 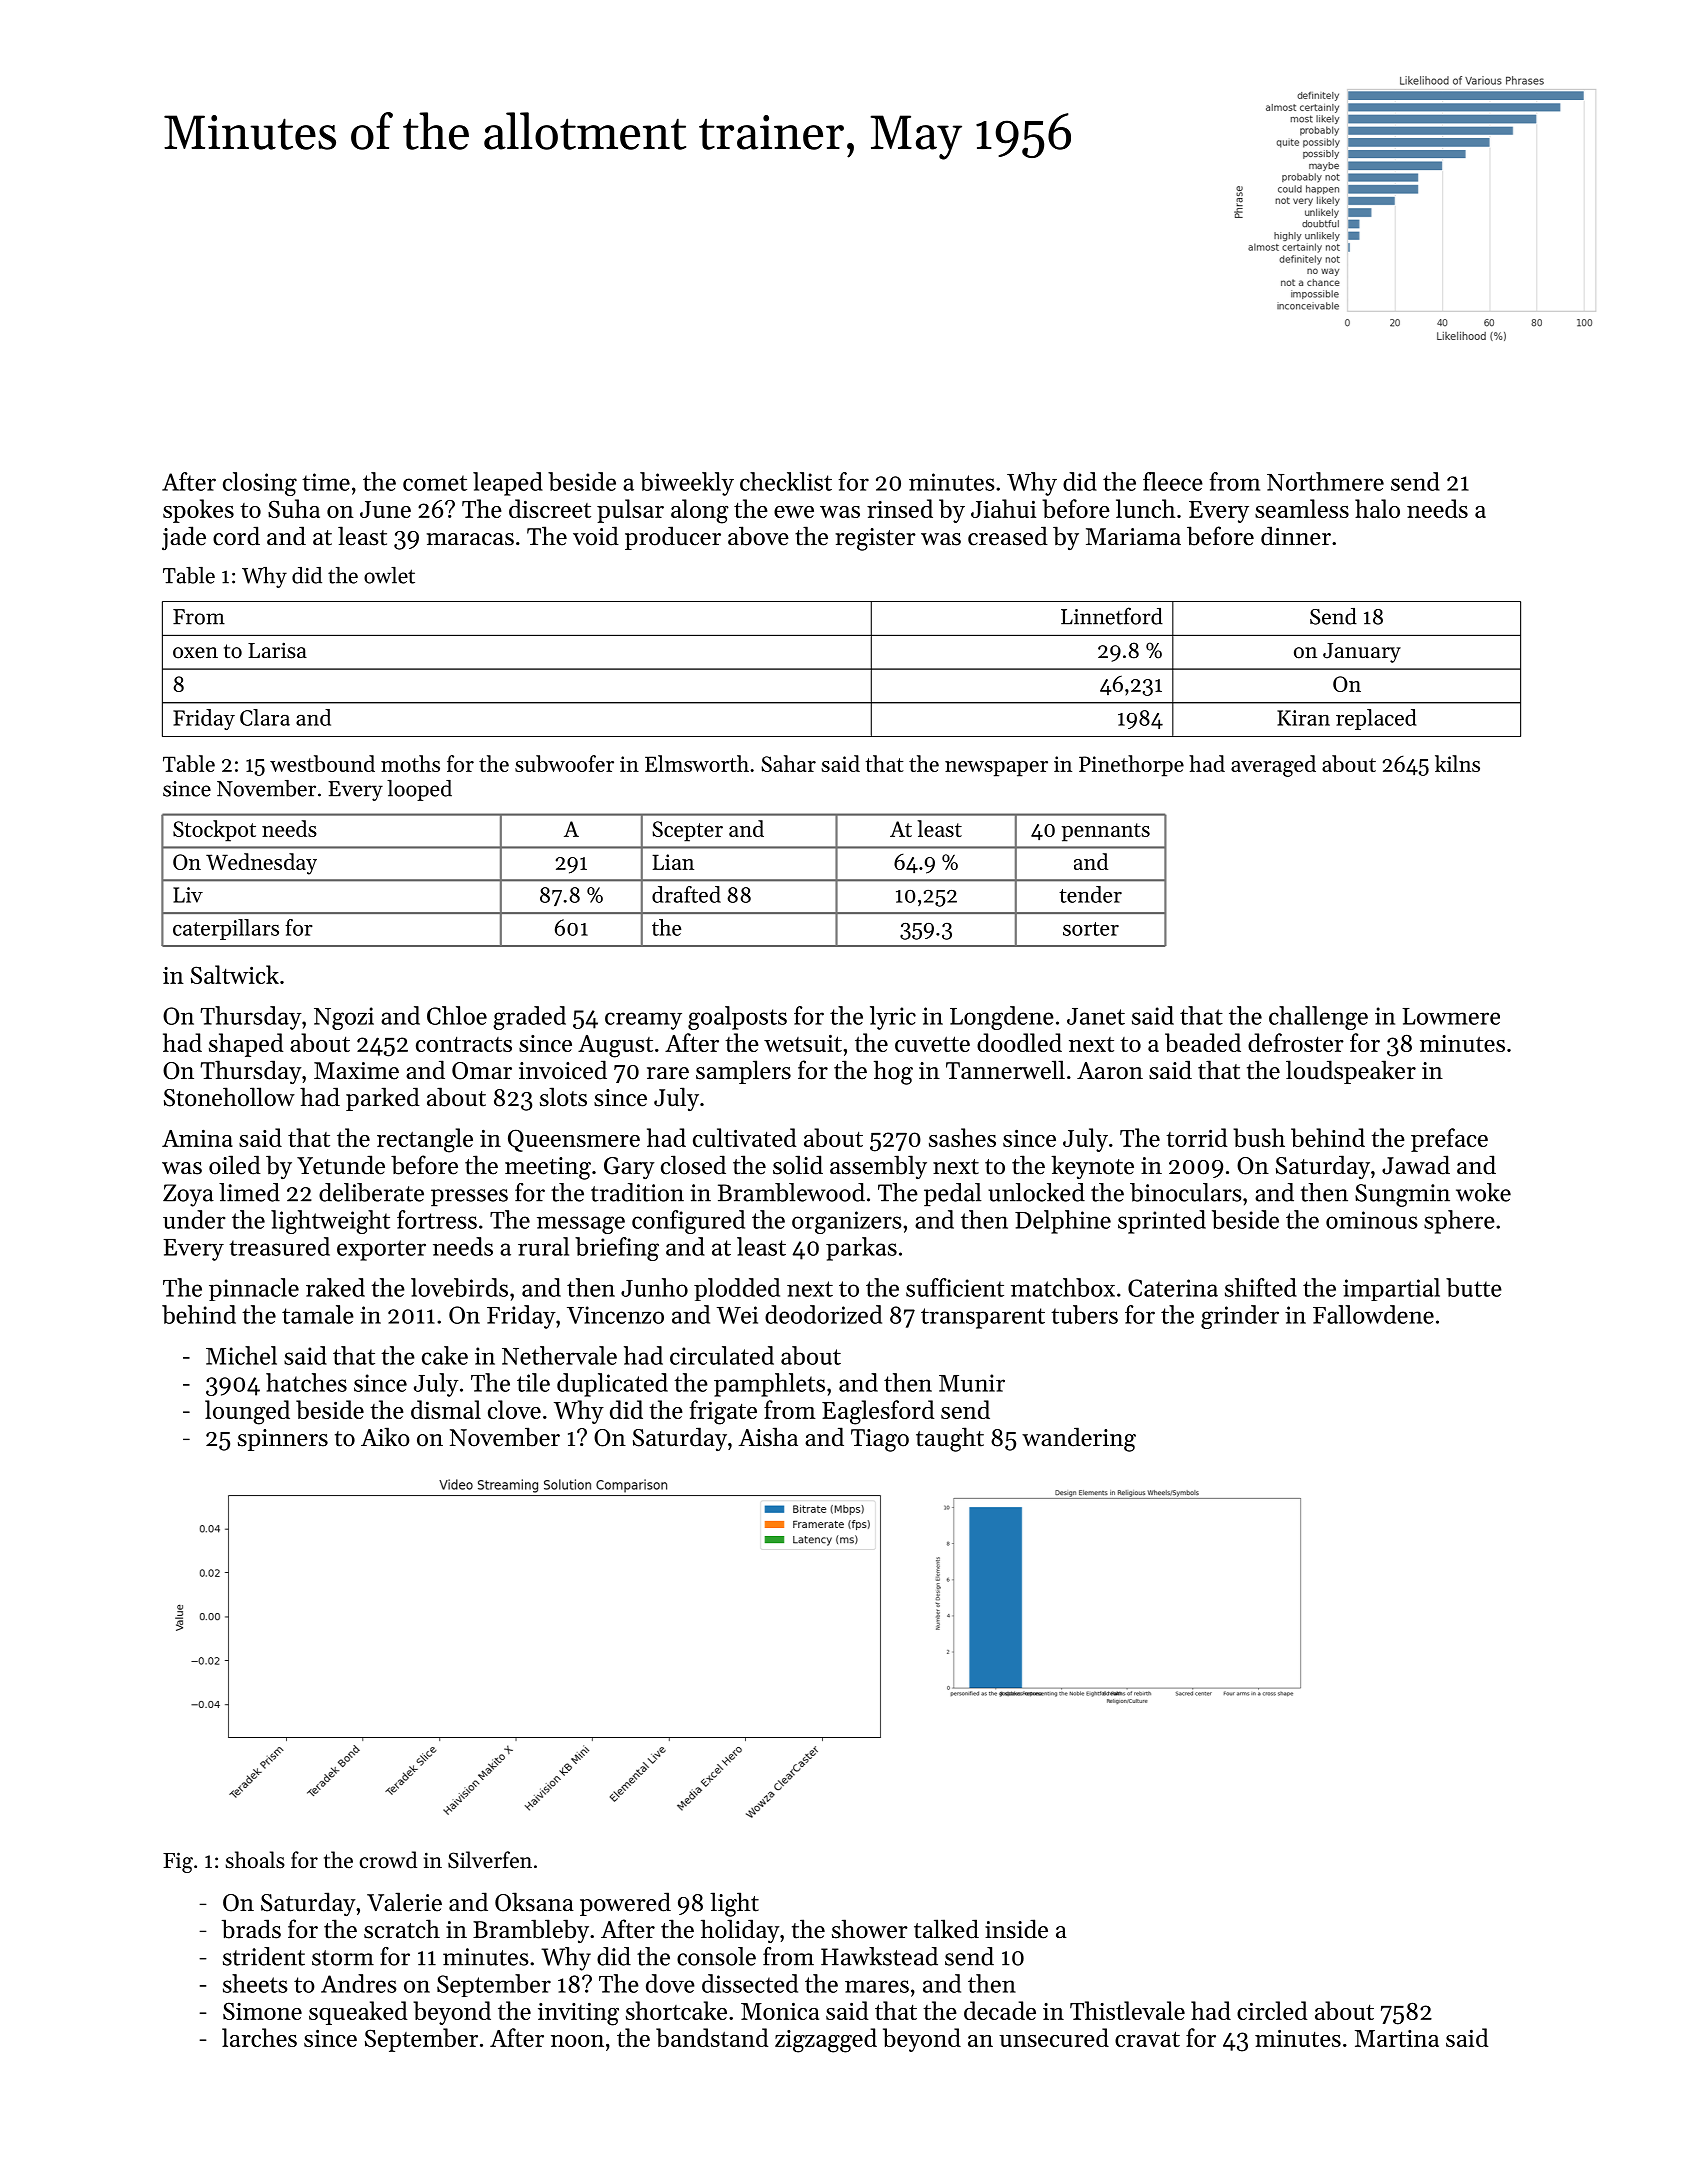 I want to click on Northmere, so click(x=1325, y=481).
